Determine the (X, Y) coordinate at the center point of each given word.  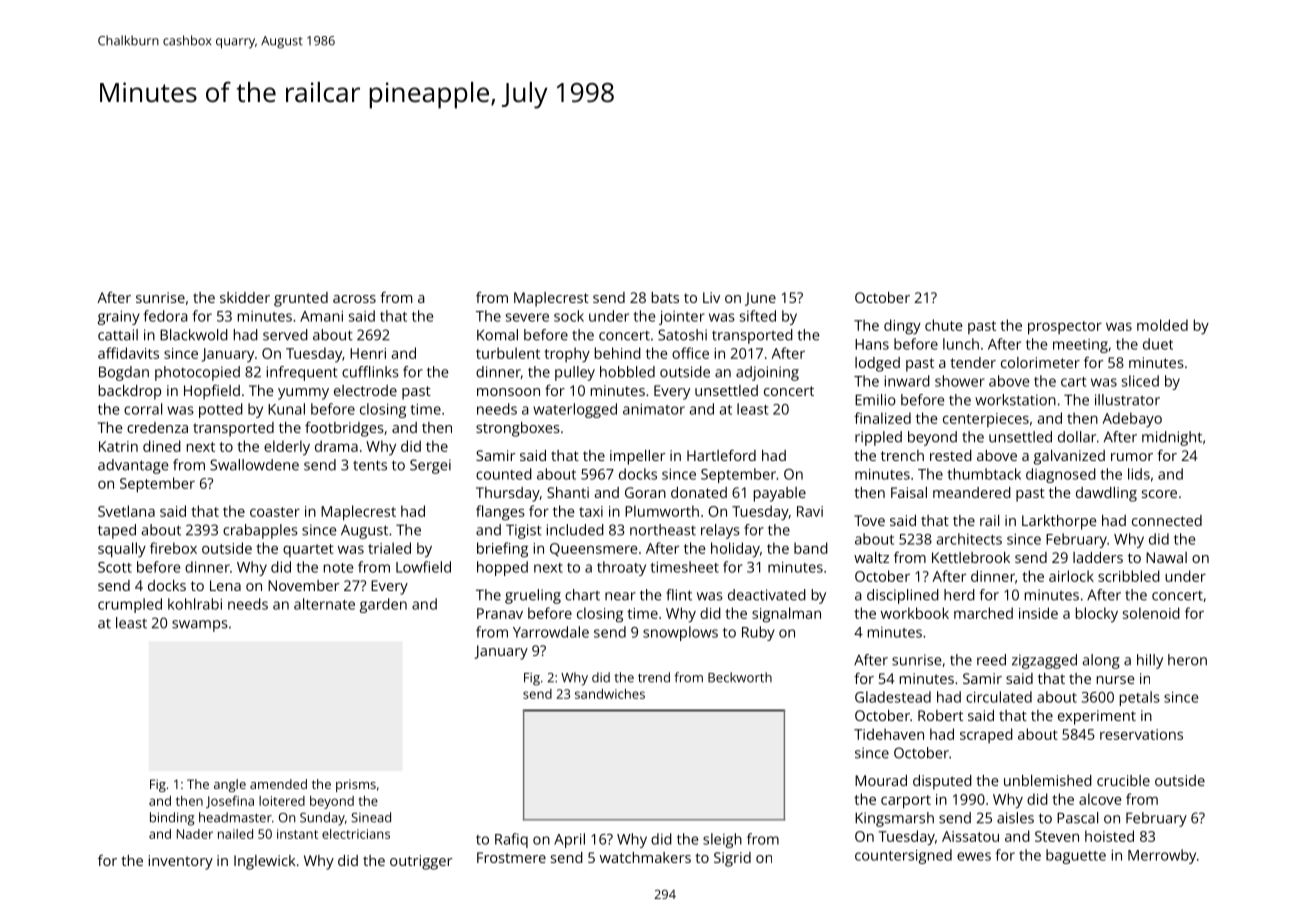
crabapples (260, 531)
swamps (200, 626)
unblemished (1048, 780)
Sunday (322, 819)
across (354, 299)
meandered (972, 492)
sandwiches (610, 694)
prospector (1065, 328)
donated (699, 492)
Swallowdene (254, 465)
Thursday (508, 494)
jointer (682, 318)
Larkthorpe (1059, 522)
